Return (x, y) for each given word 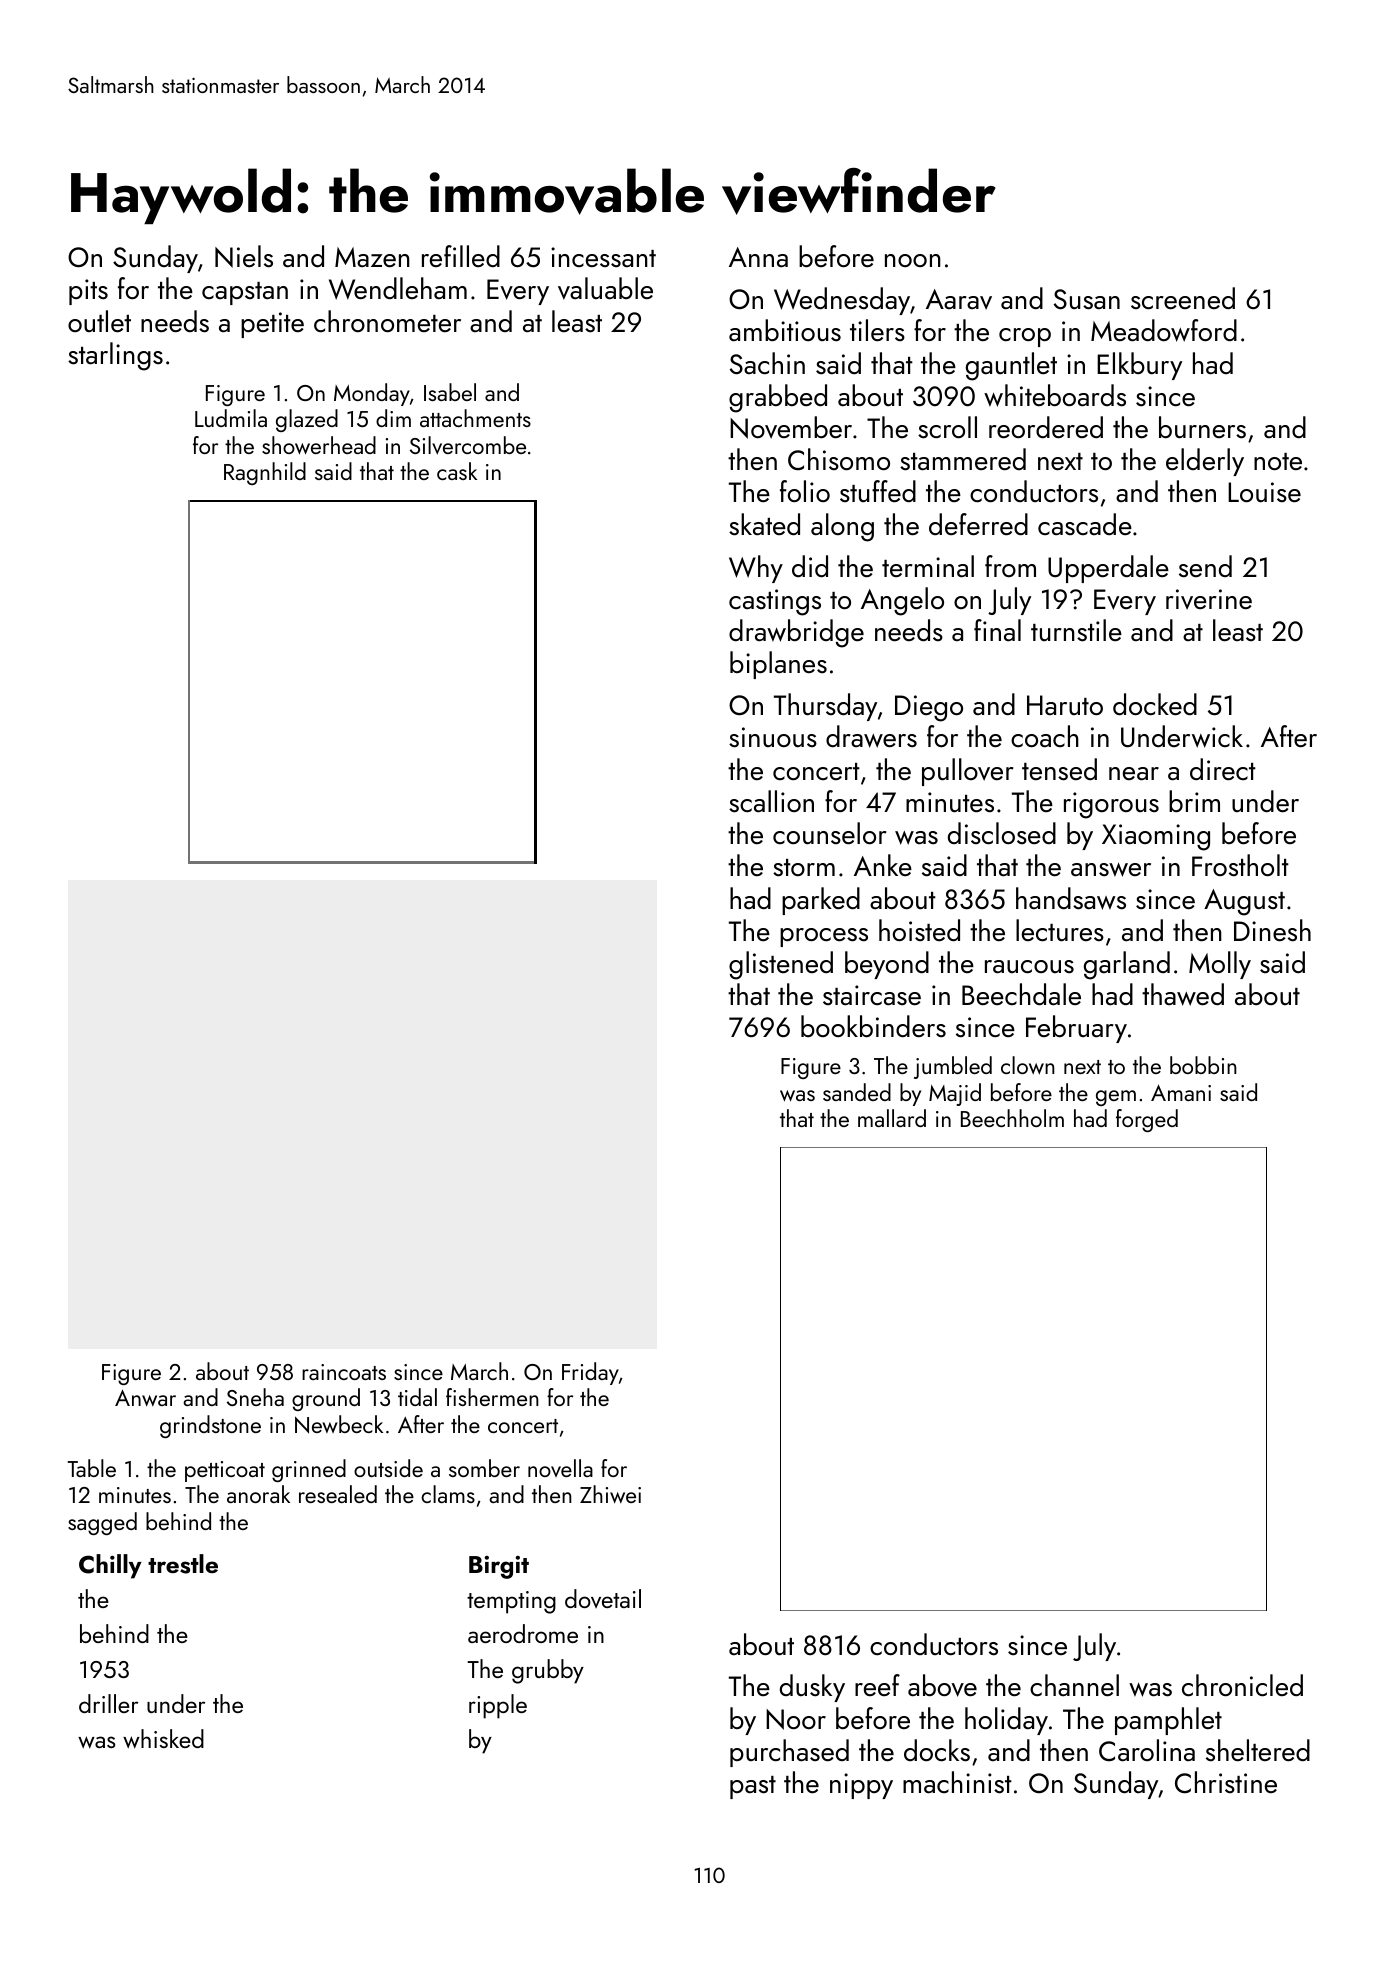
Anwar (145, 1398)
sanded (857, 1092)
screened (1183, 298)
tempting (511, 1602)
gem (1116, 1098)
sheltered (1258, 1750)
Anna (758, 257)
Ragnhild (265, 473)
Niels (244, 256)
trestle (183, 1564)
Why (756, 569)
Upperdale (1108, 569)
